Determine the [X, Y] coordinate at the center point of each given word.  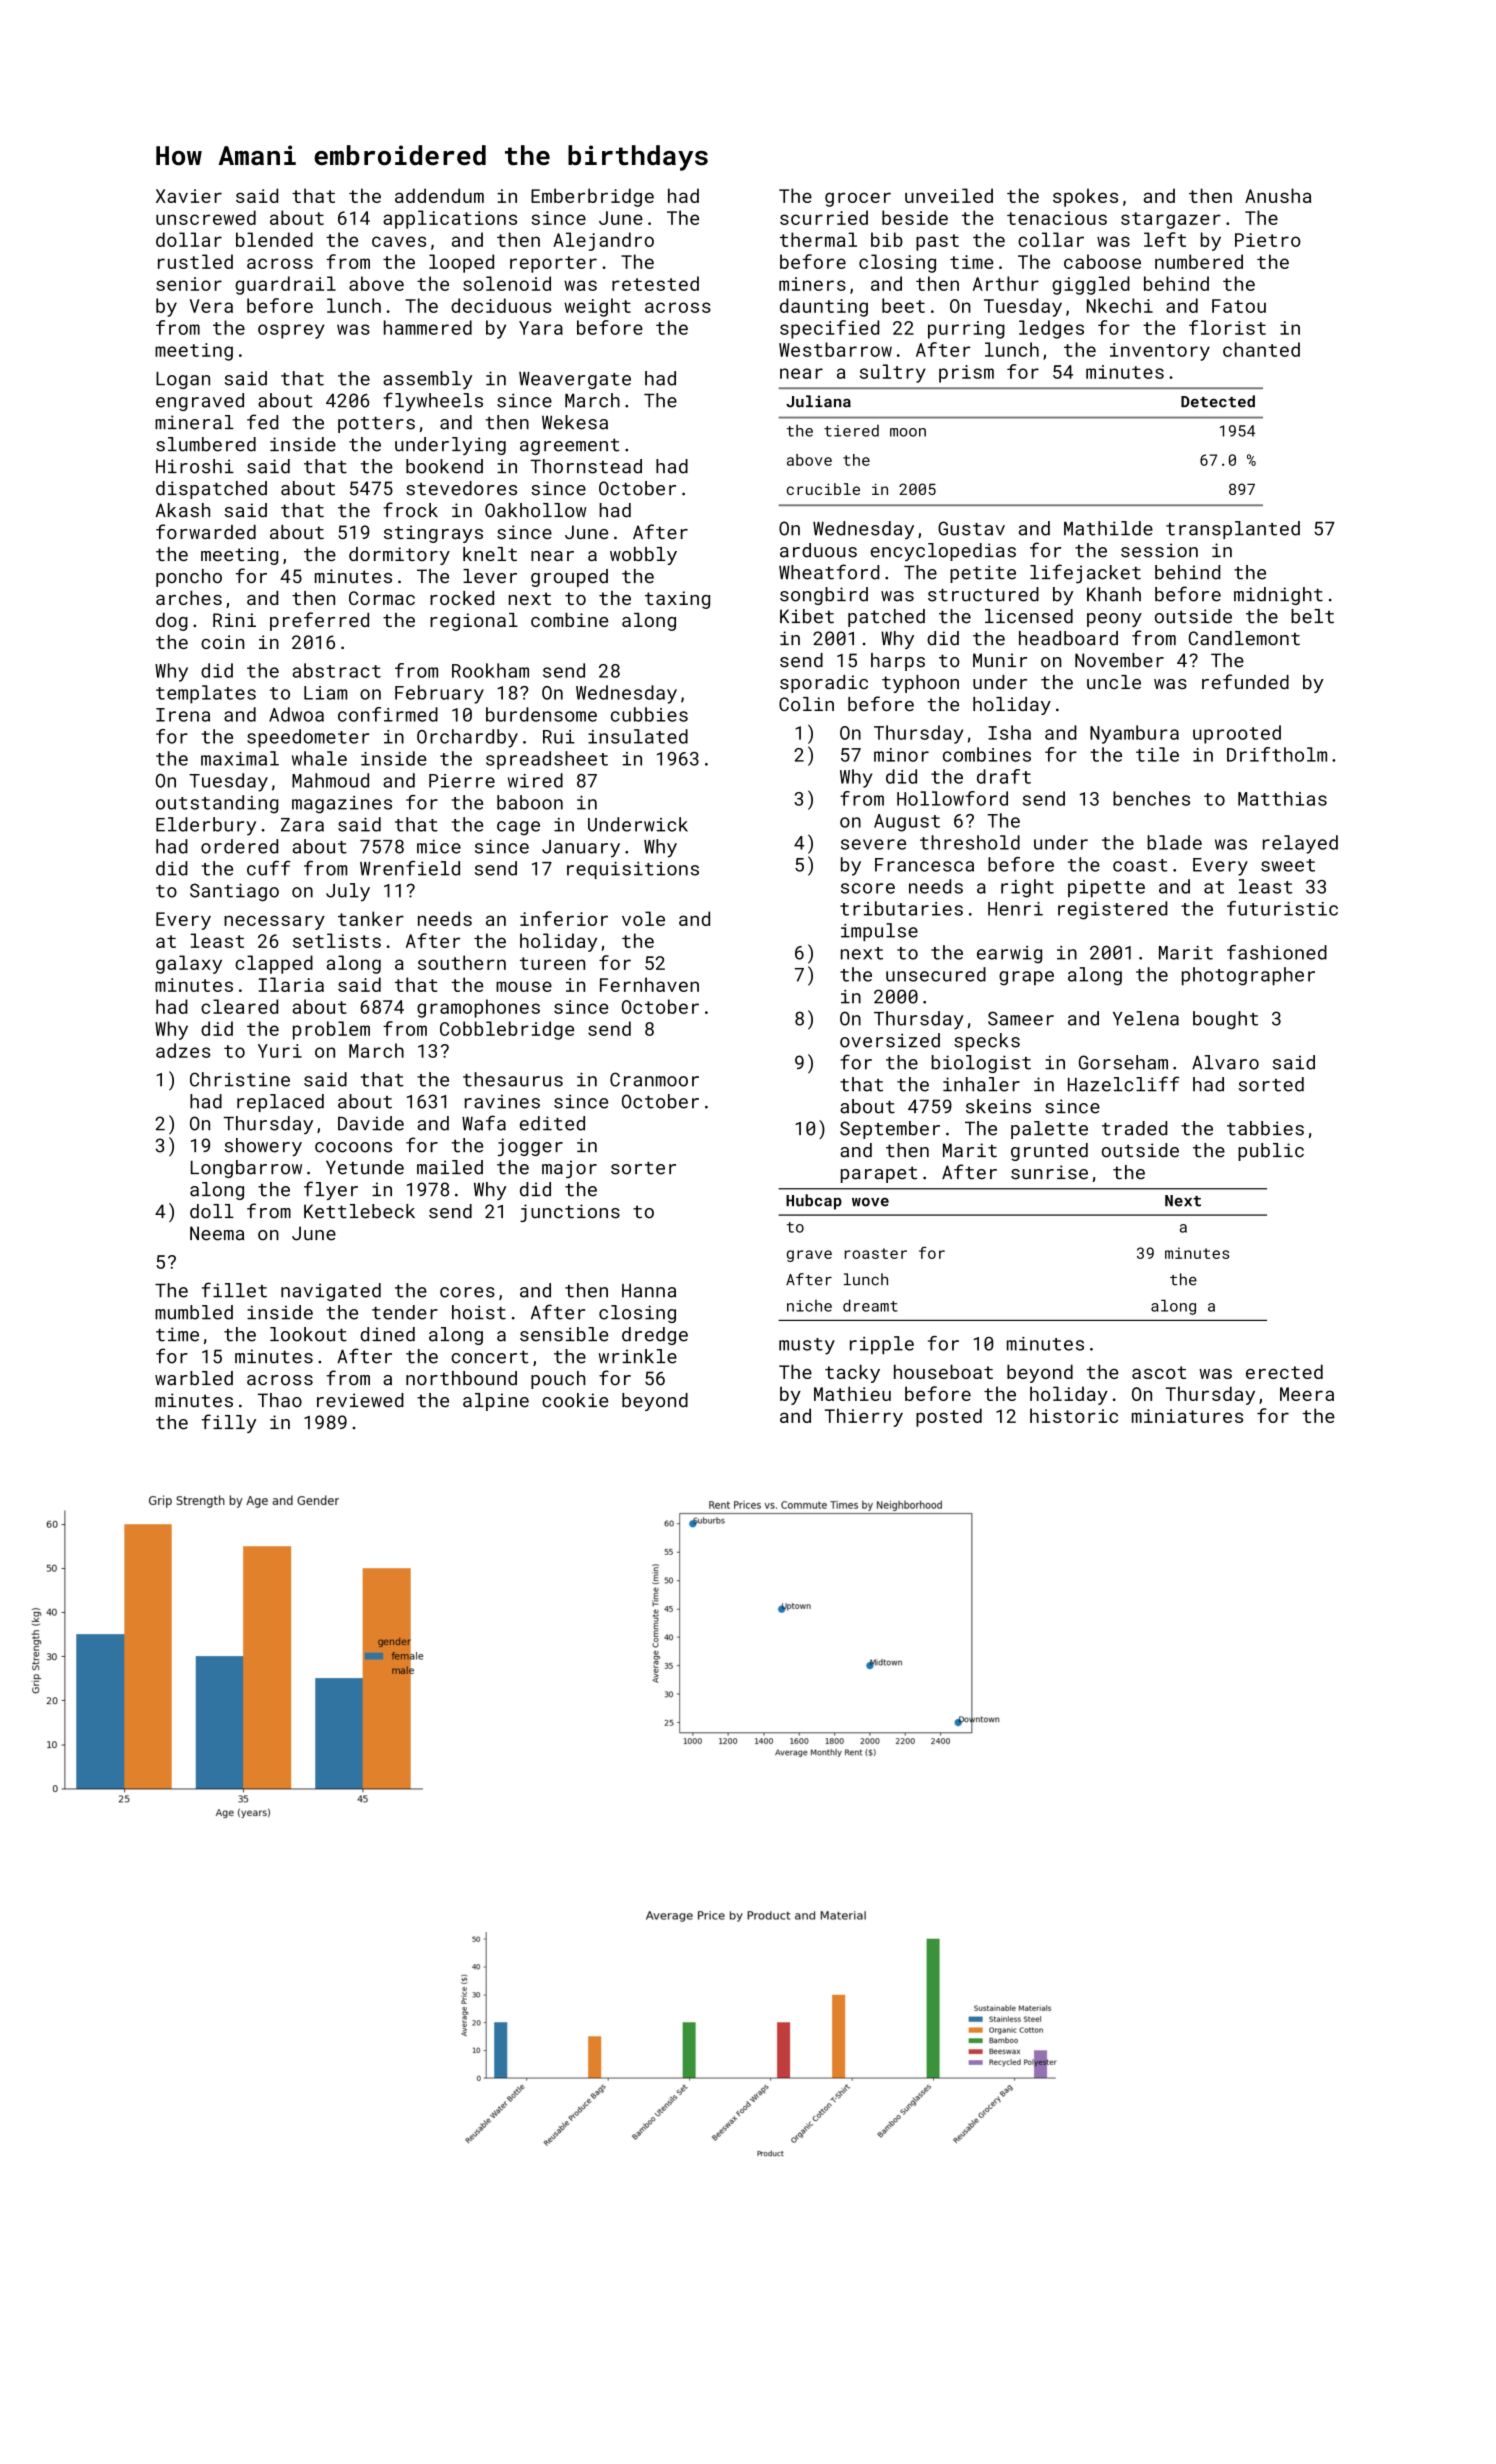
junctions [570, 1213]
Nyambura [1134, 734]
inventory [1160, 352]
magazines [342, 805]
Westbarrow [835, 349]
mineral [194, 422]
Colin [806, 704]
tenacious [1057, 218]
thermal [818, 239]
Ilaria [291, 984]
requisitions [633, 870]
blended [274, 239]
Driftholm [1277, 754]
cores [467, 1292]
